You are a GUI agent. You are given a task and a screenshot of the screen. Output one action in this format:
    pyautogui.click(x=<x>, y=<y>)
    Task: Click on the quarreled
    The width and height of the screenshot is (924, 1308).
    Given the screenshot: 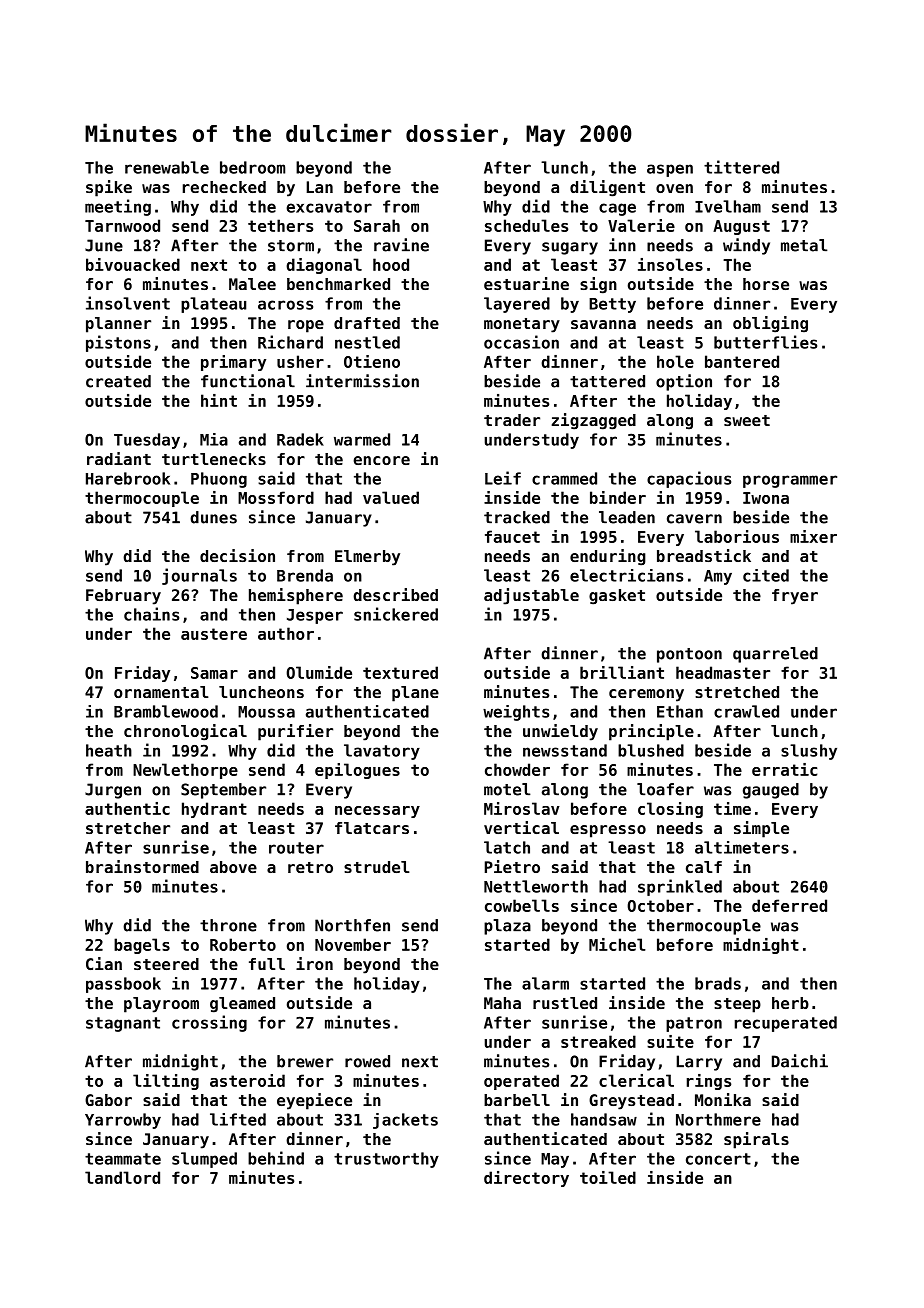 What is the action you would take?
    pyautogui.click(x=775, y=655)
